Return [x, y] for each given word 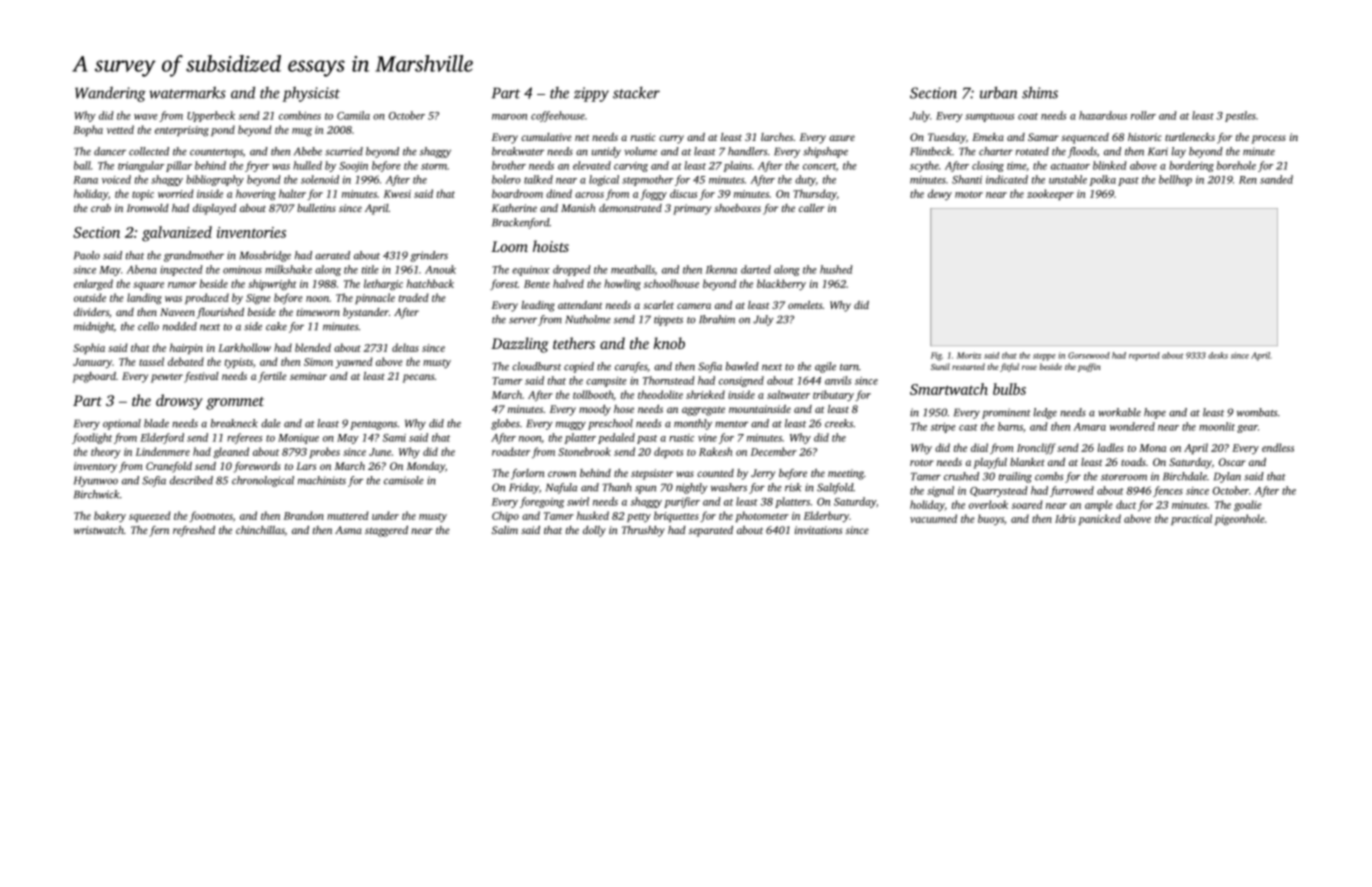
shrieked [705, 394]
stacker [636, 93]
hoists [551, 246]
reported [1144, 356]
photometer [762, 516]
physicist [311, 94]
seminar [308, 376]
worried [175, 193]
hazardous [1103, 115]
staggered [386, 531]
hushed [836, 269]
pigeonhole [1240, 519]
